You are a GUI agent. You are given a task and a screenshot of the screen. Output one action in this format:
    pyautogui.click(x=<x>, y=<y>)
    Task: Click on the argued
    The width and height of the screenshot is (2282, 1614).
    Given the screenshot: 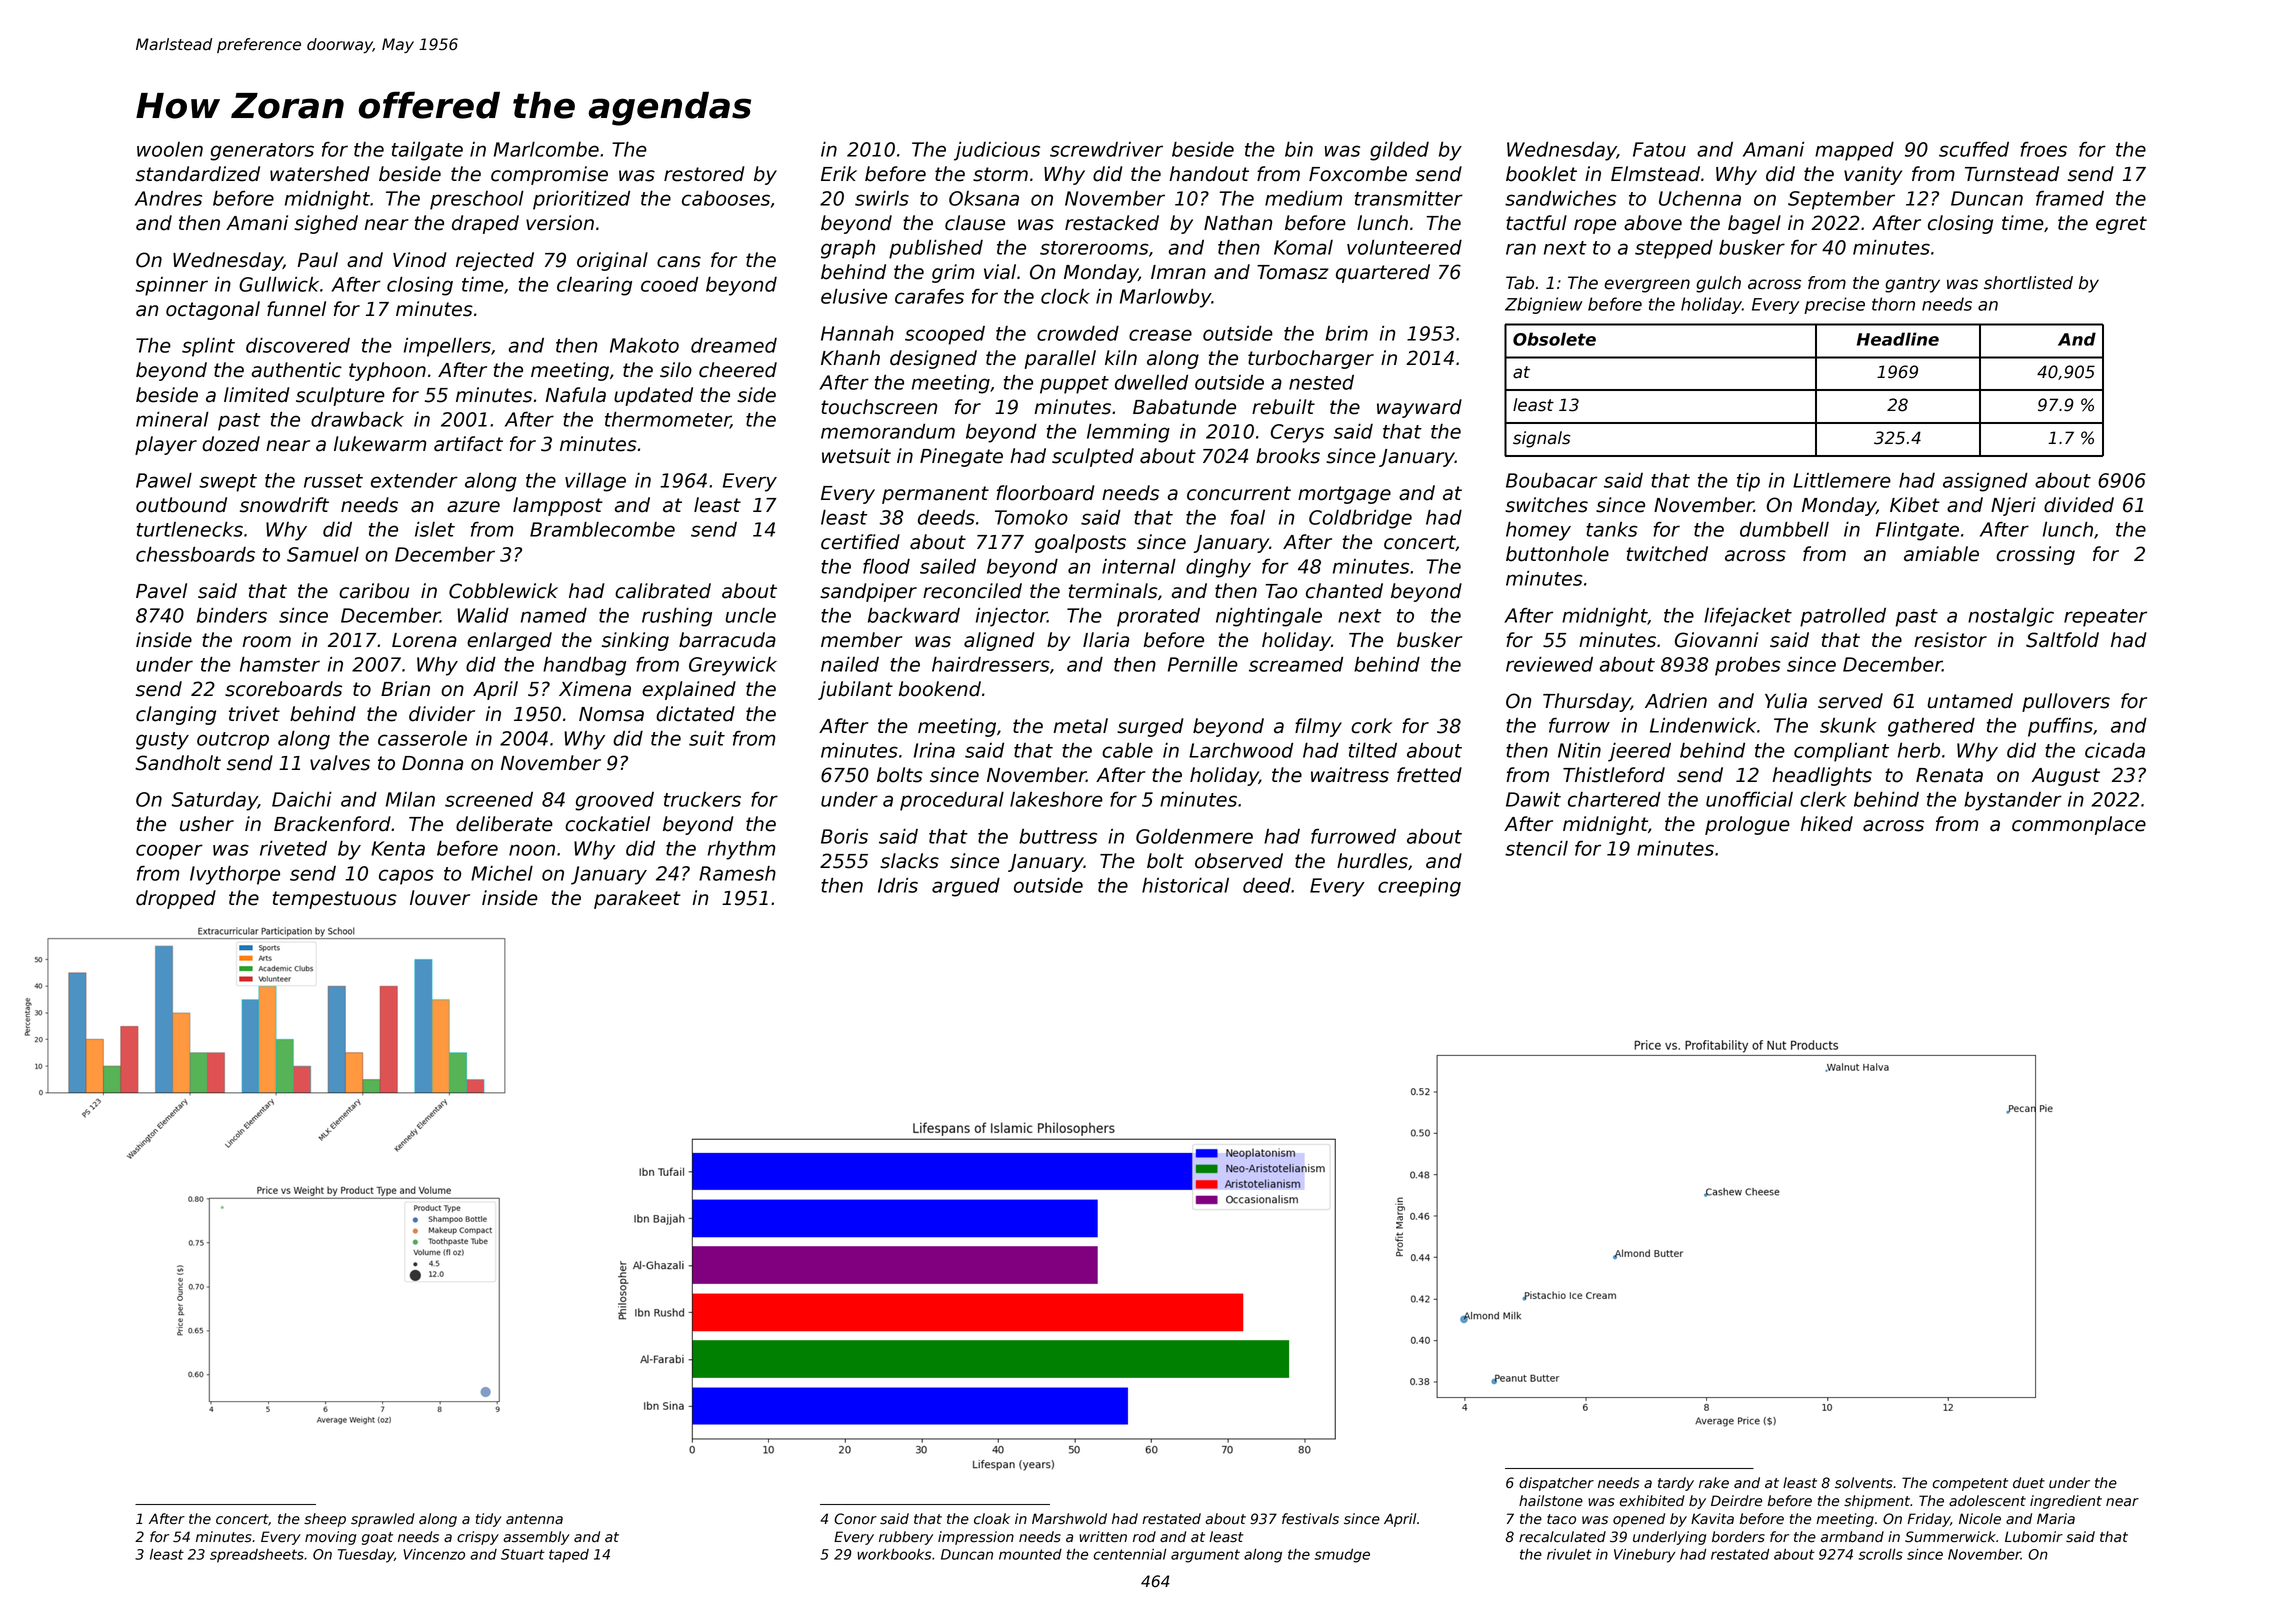 What is the action you would take?
    pyautogui.click(x=966, y=887)
